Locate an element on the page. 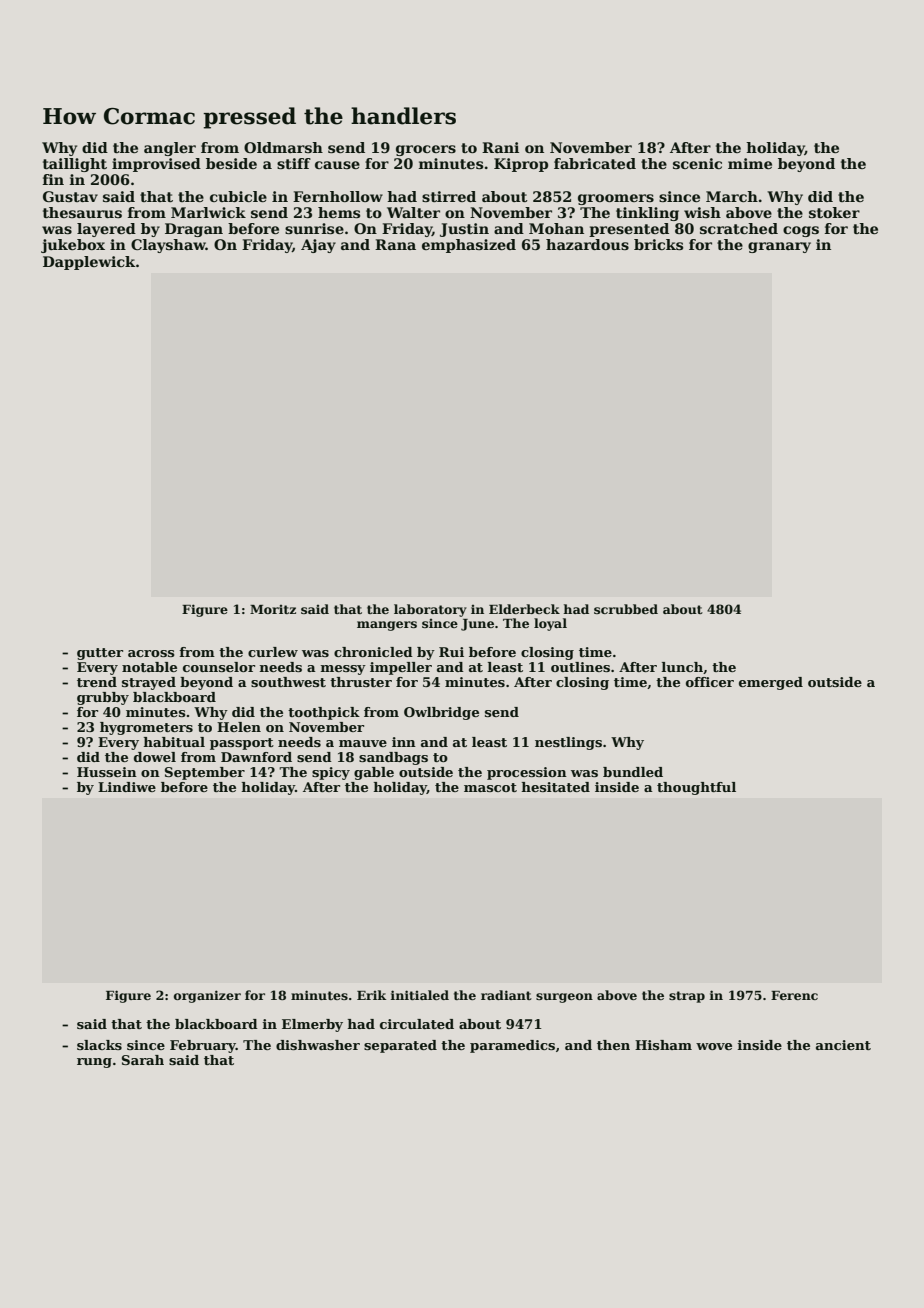 Image resolution: width=924 pixels, height=1308 pixels. Moritz is located at coordinates (273, 609).
